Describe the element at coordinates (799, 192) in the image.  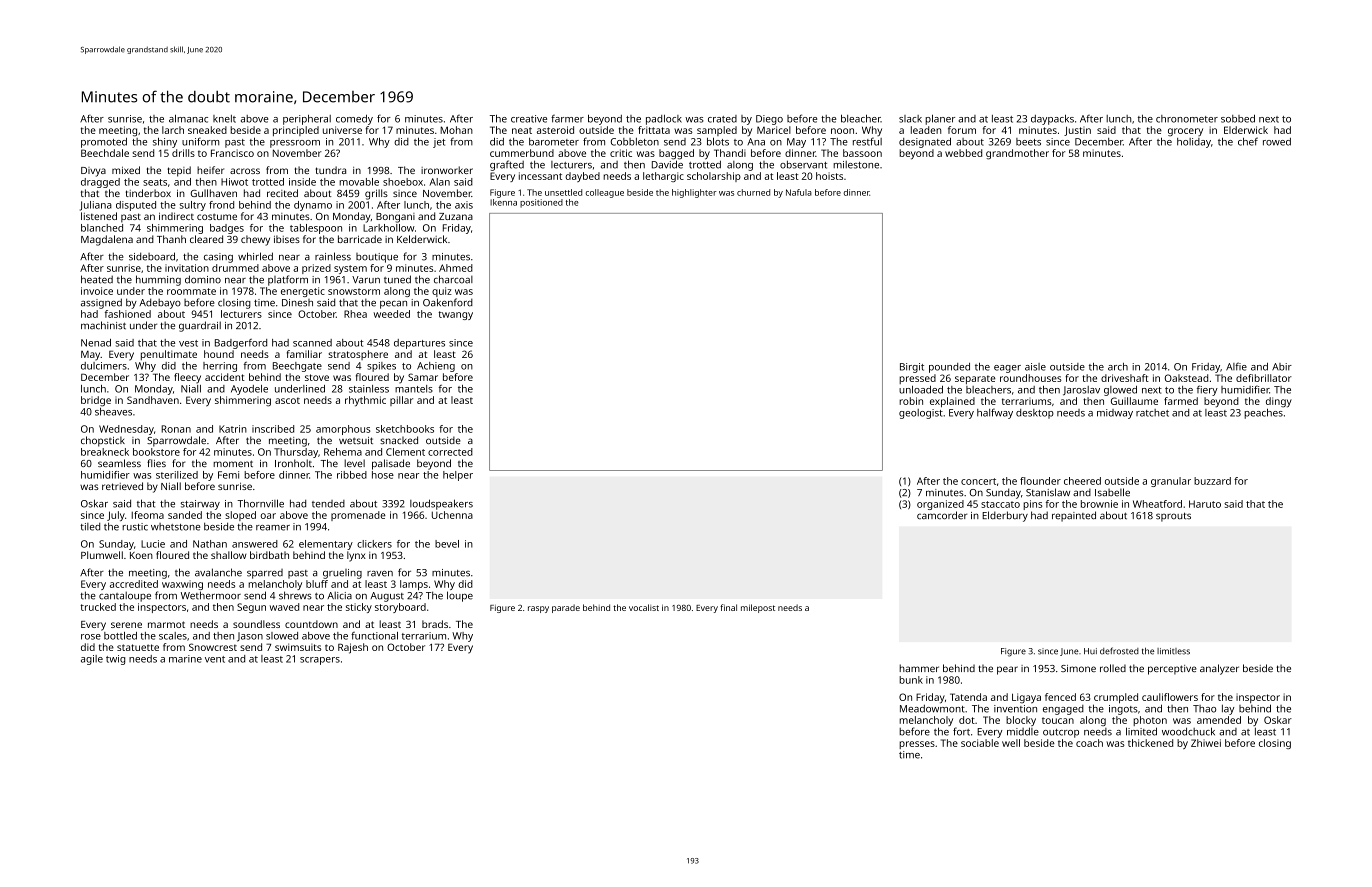
I see `Nafula` at that location.
